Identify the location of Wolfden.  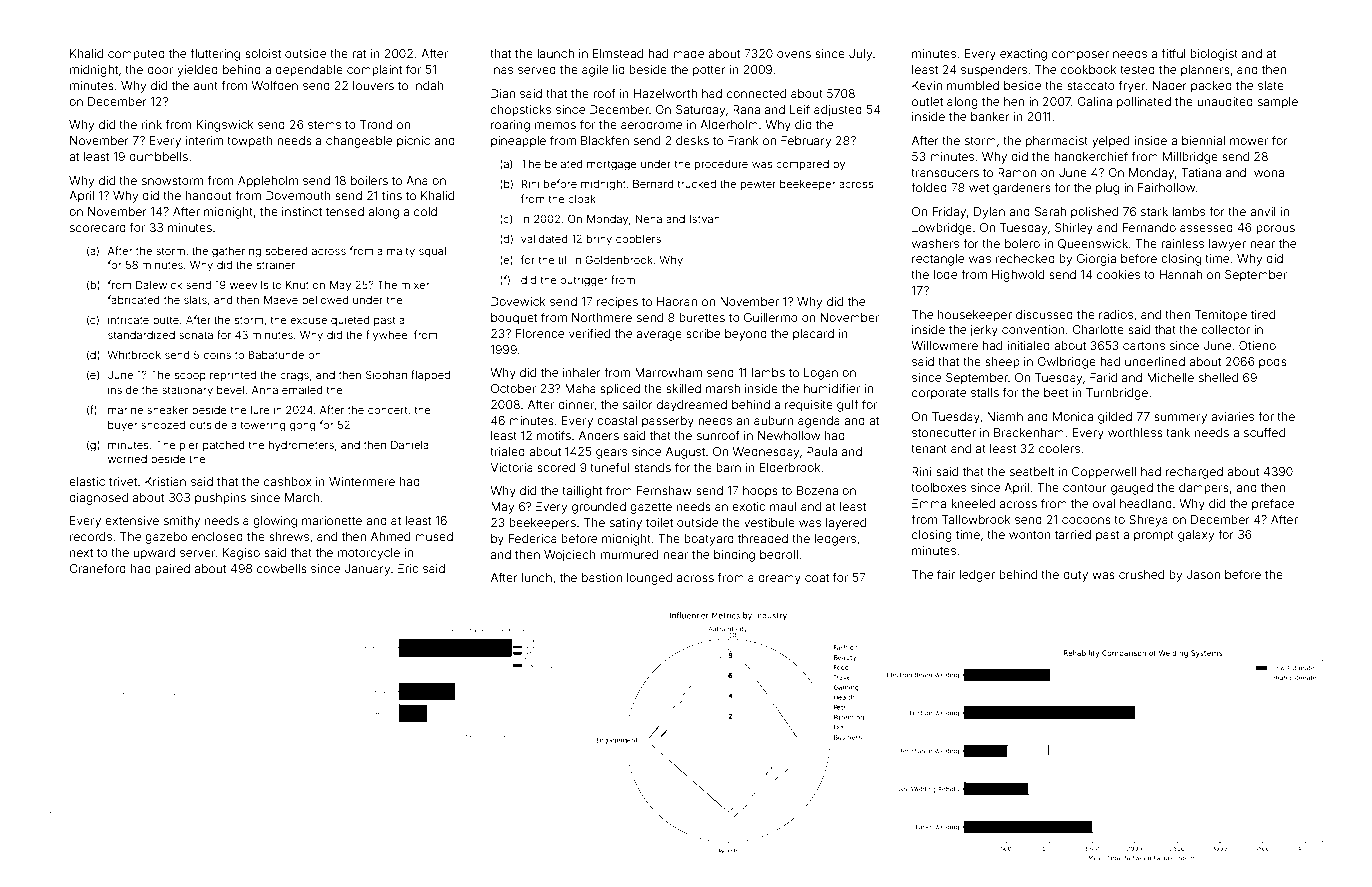
(274, 85).
